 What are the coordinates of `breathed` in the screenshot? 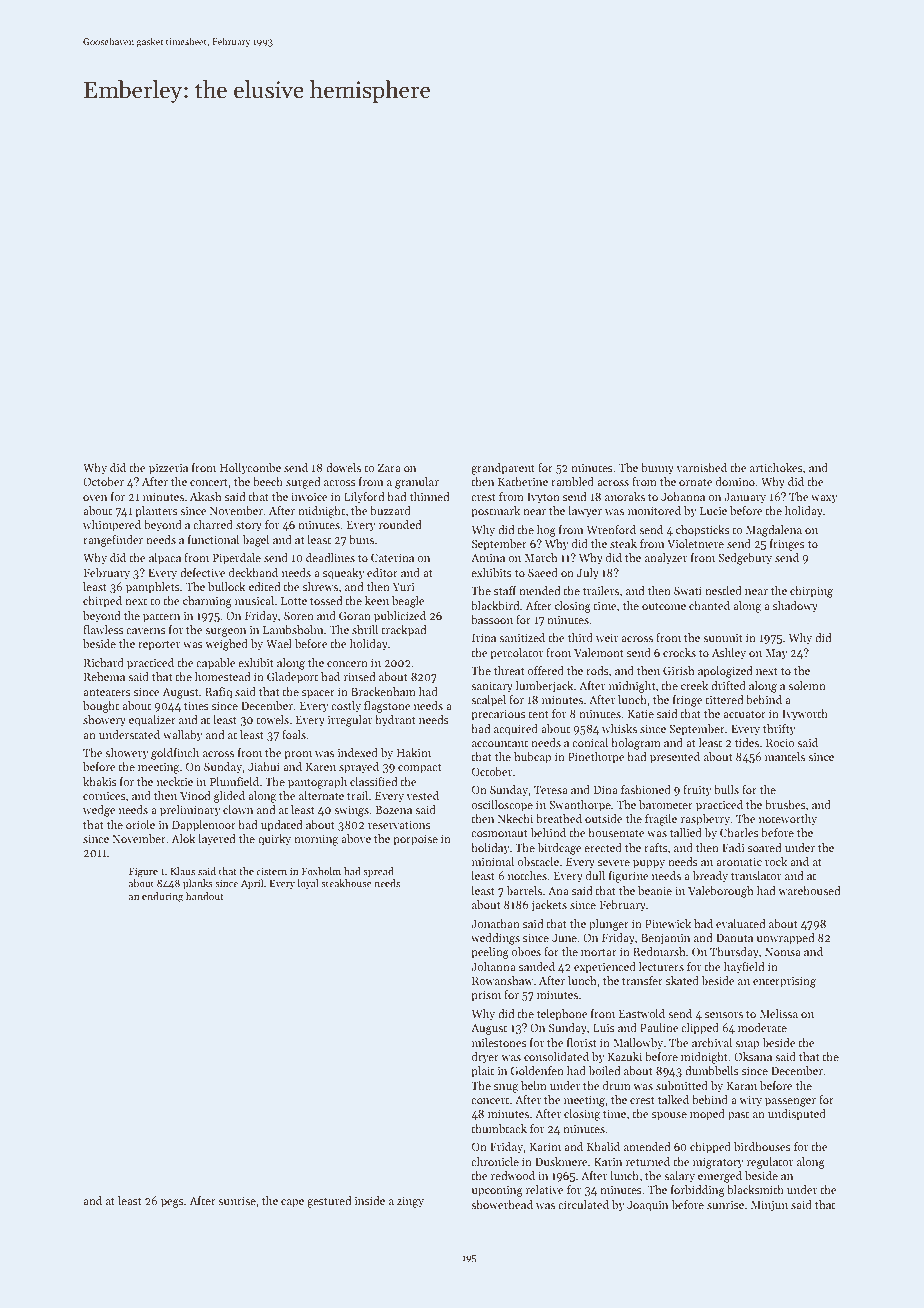 It's located at (559, 818).
